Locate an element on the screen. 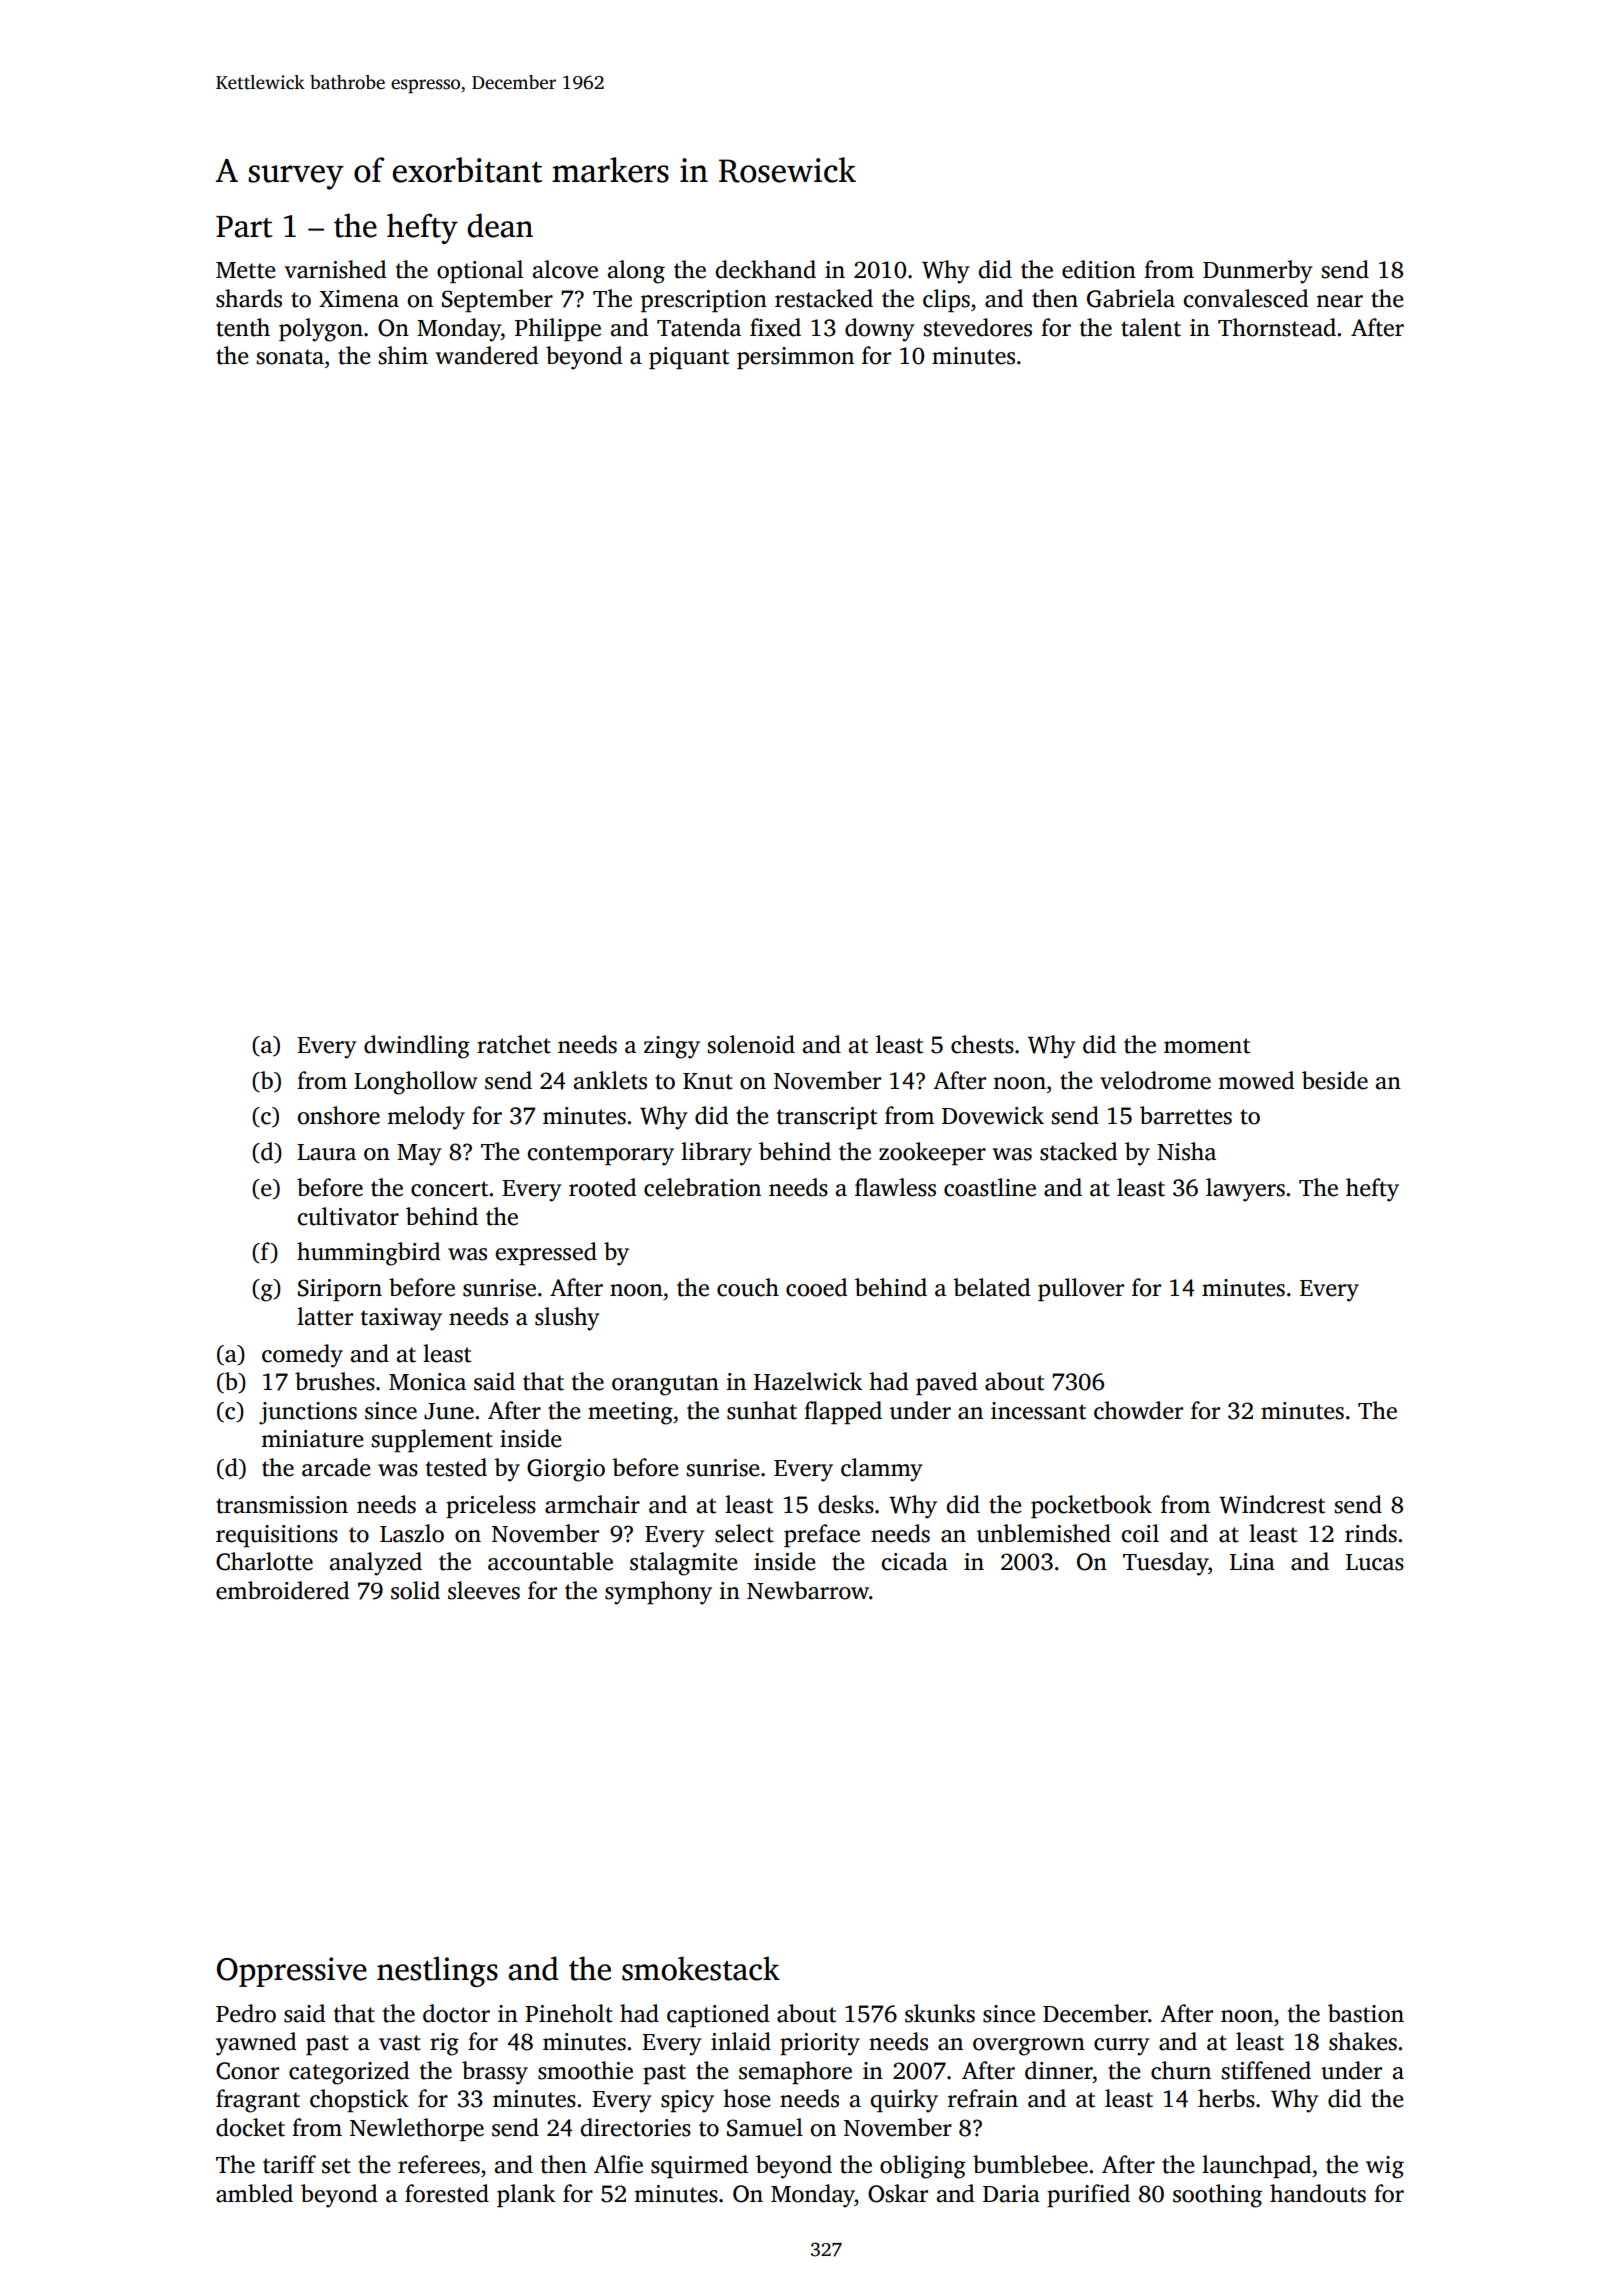 This screenshot has width=1620, height=2292. stevedores is located at coordinates (977, 327).
